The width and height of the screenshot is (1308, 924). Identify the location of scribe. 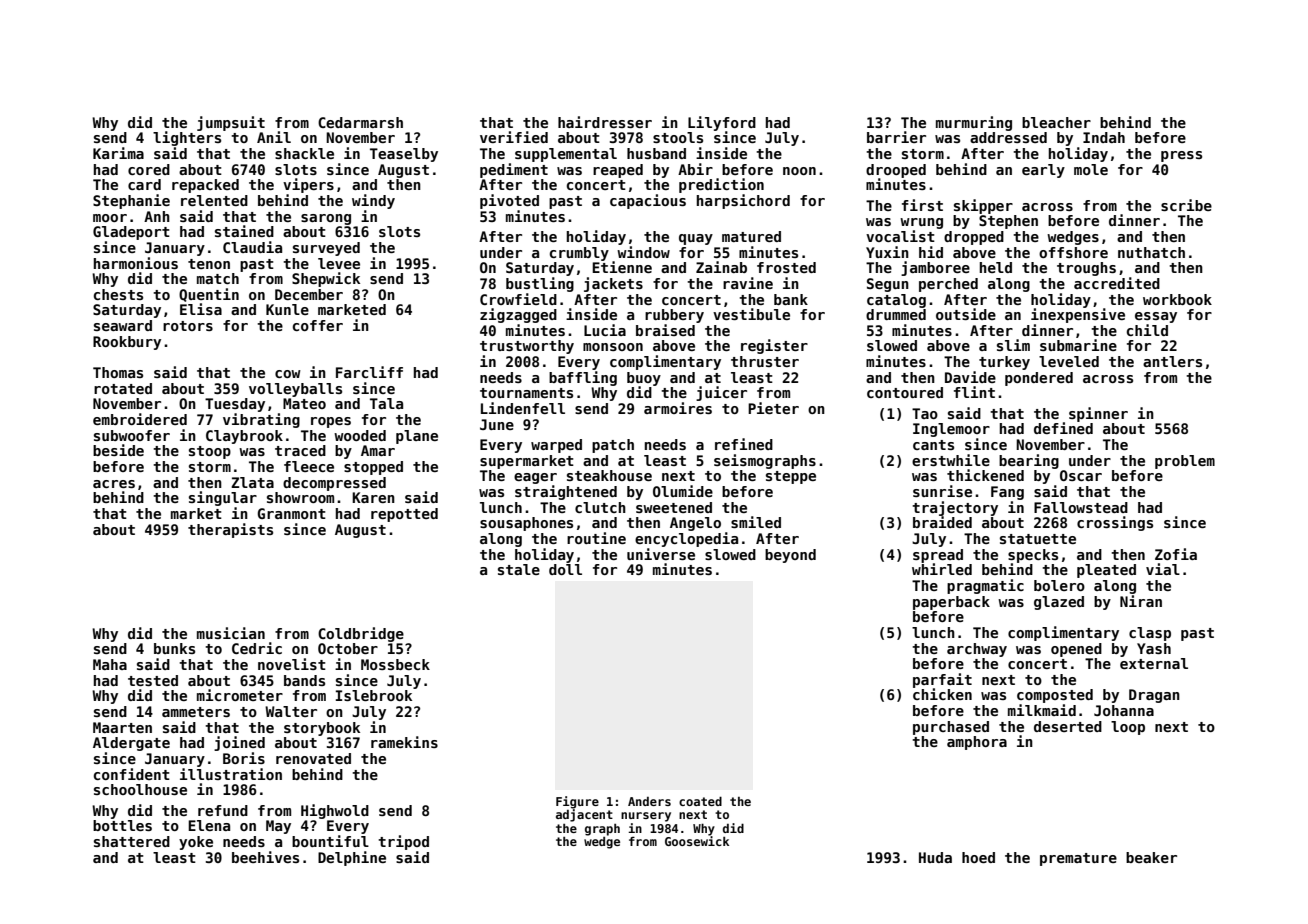
(1186, 205).
